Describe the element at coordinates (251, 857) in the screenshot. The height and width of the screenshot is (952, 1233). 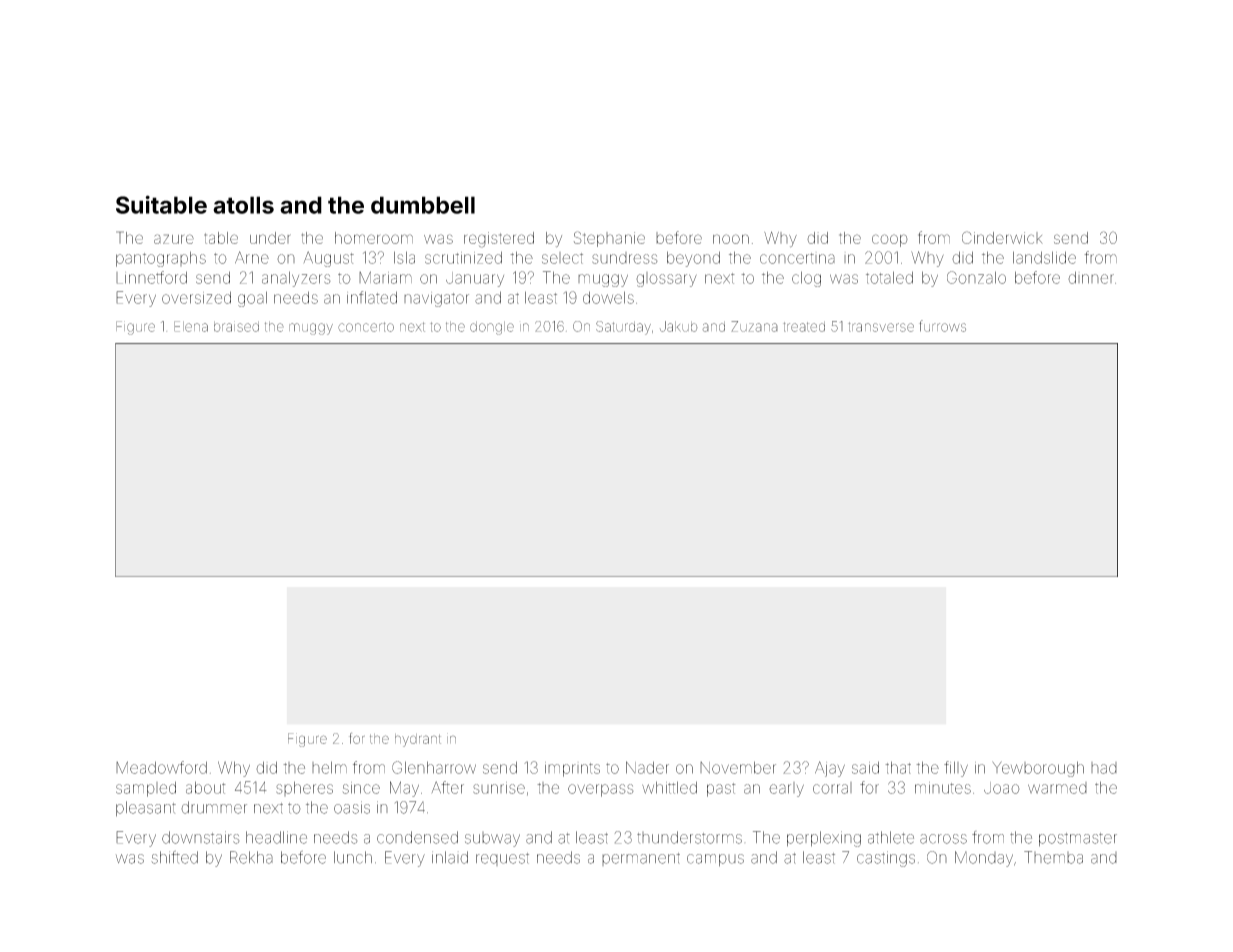
I see `Rekha` at that location.
